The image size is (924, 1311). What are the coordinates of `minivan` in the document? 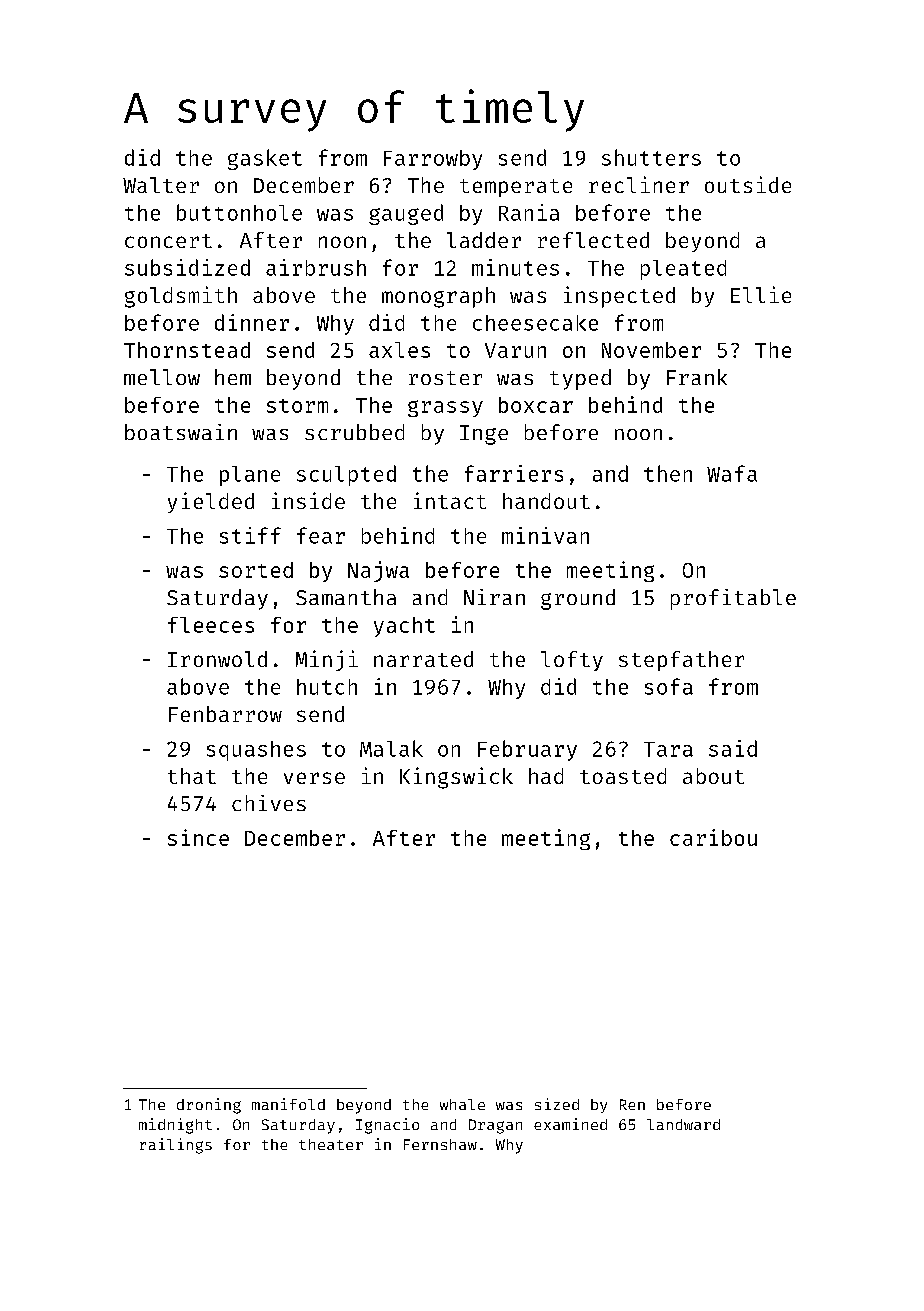 It's located at (545, 535).
